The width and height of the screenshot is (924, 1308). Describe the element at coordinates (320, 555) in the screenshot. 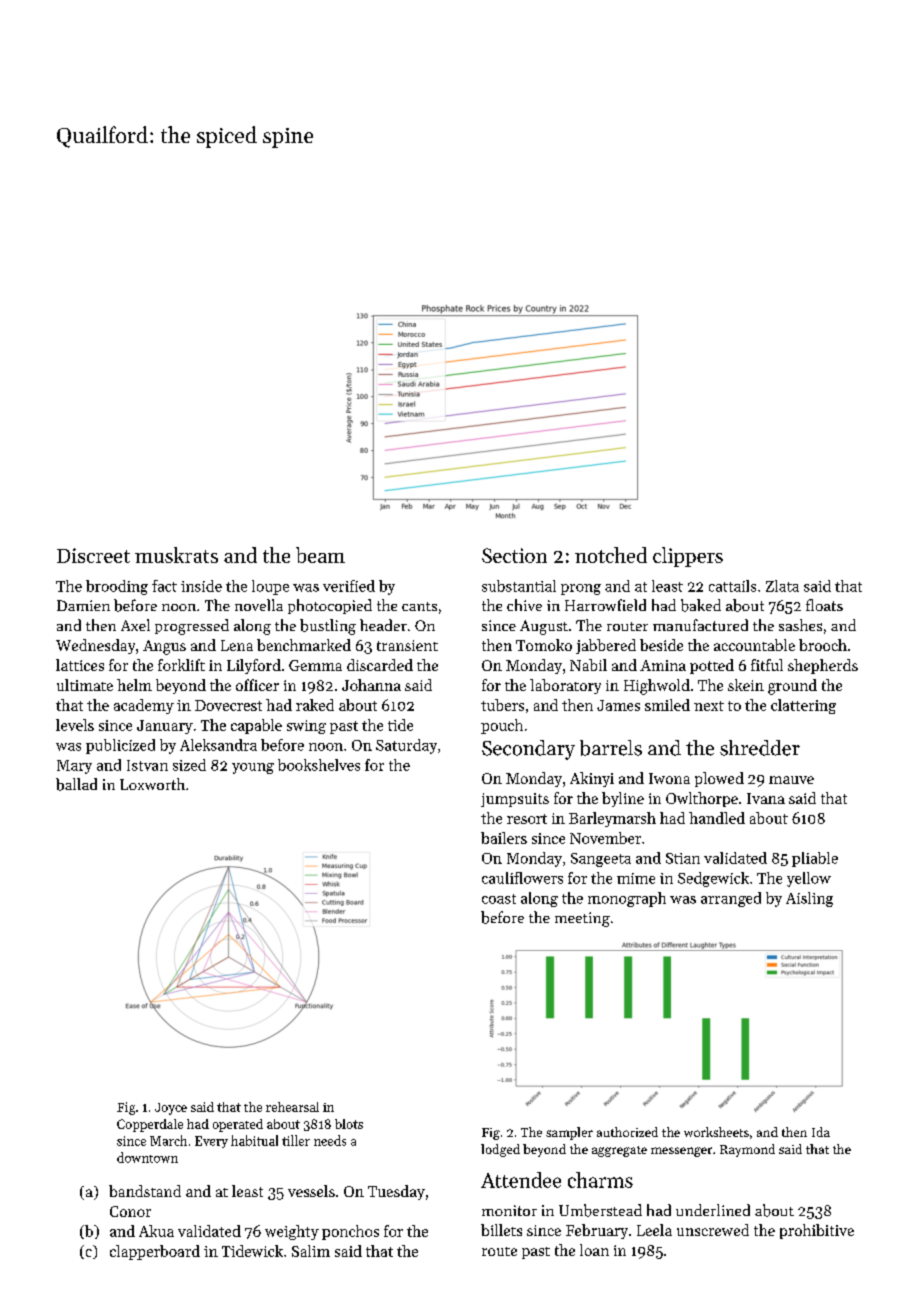

I see `beam` at that location.
